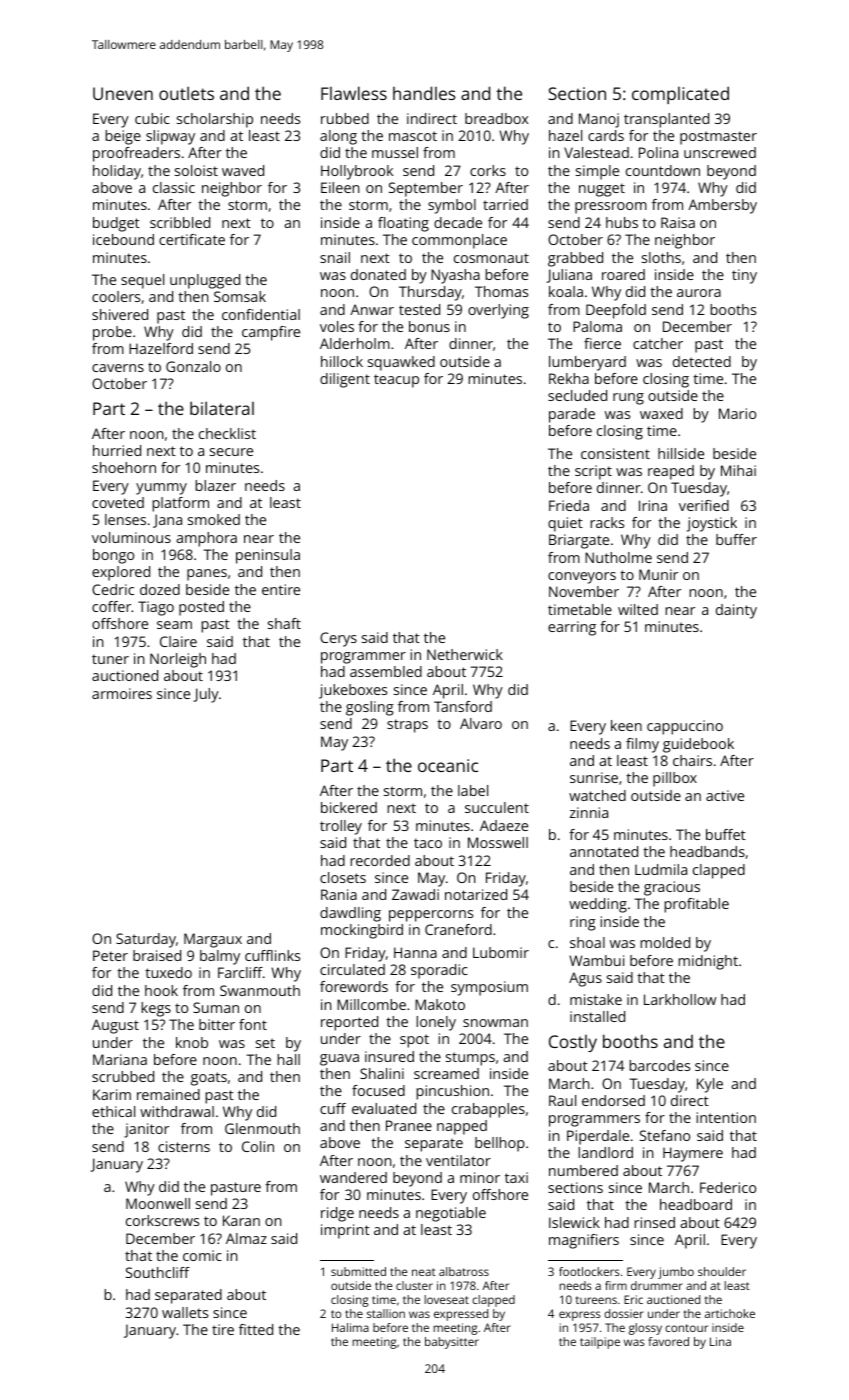 The image size is (849, 1400). Describe the element at coordinates (146, 940) in the screenshot. I see `Saturday` at that location.
